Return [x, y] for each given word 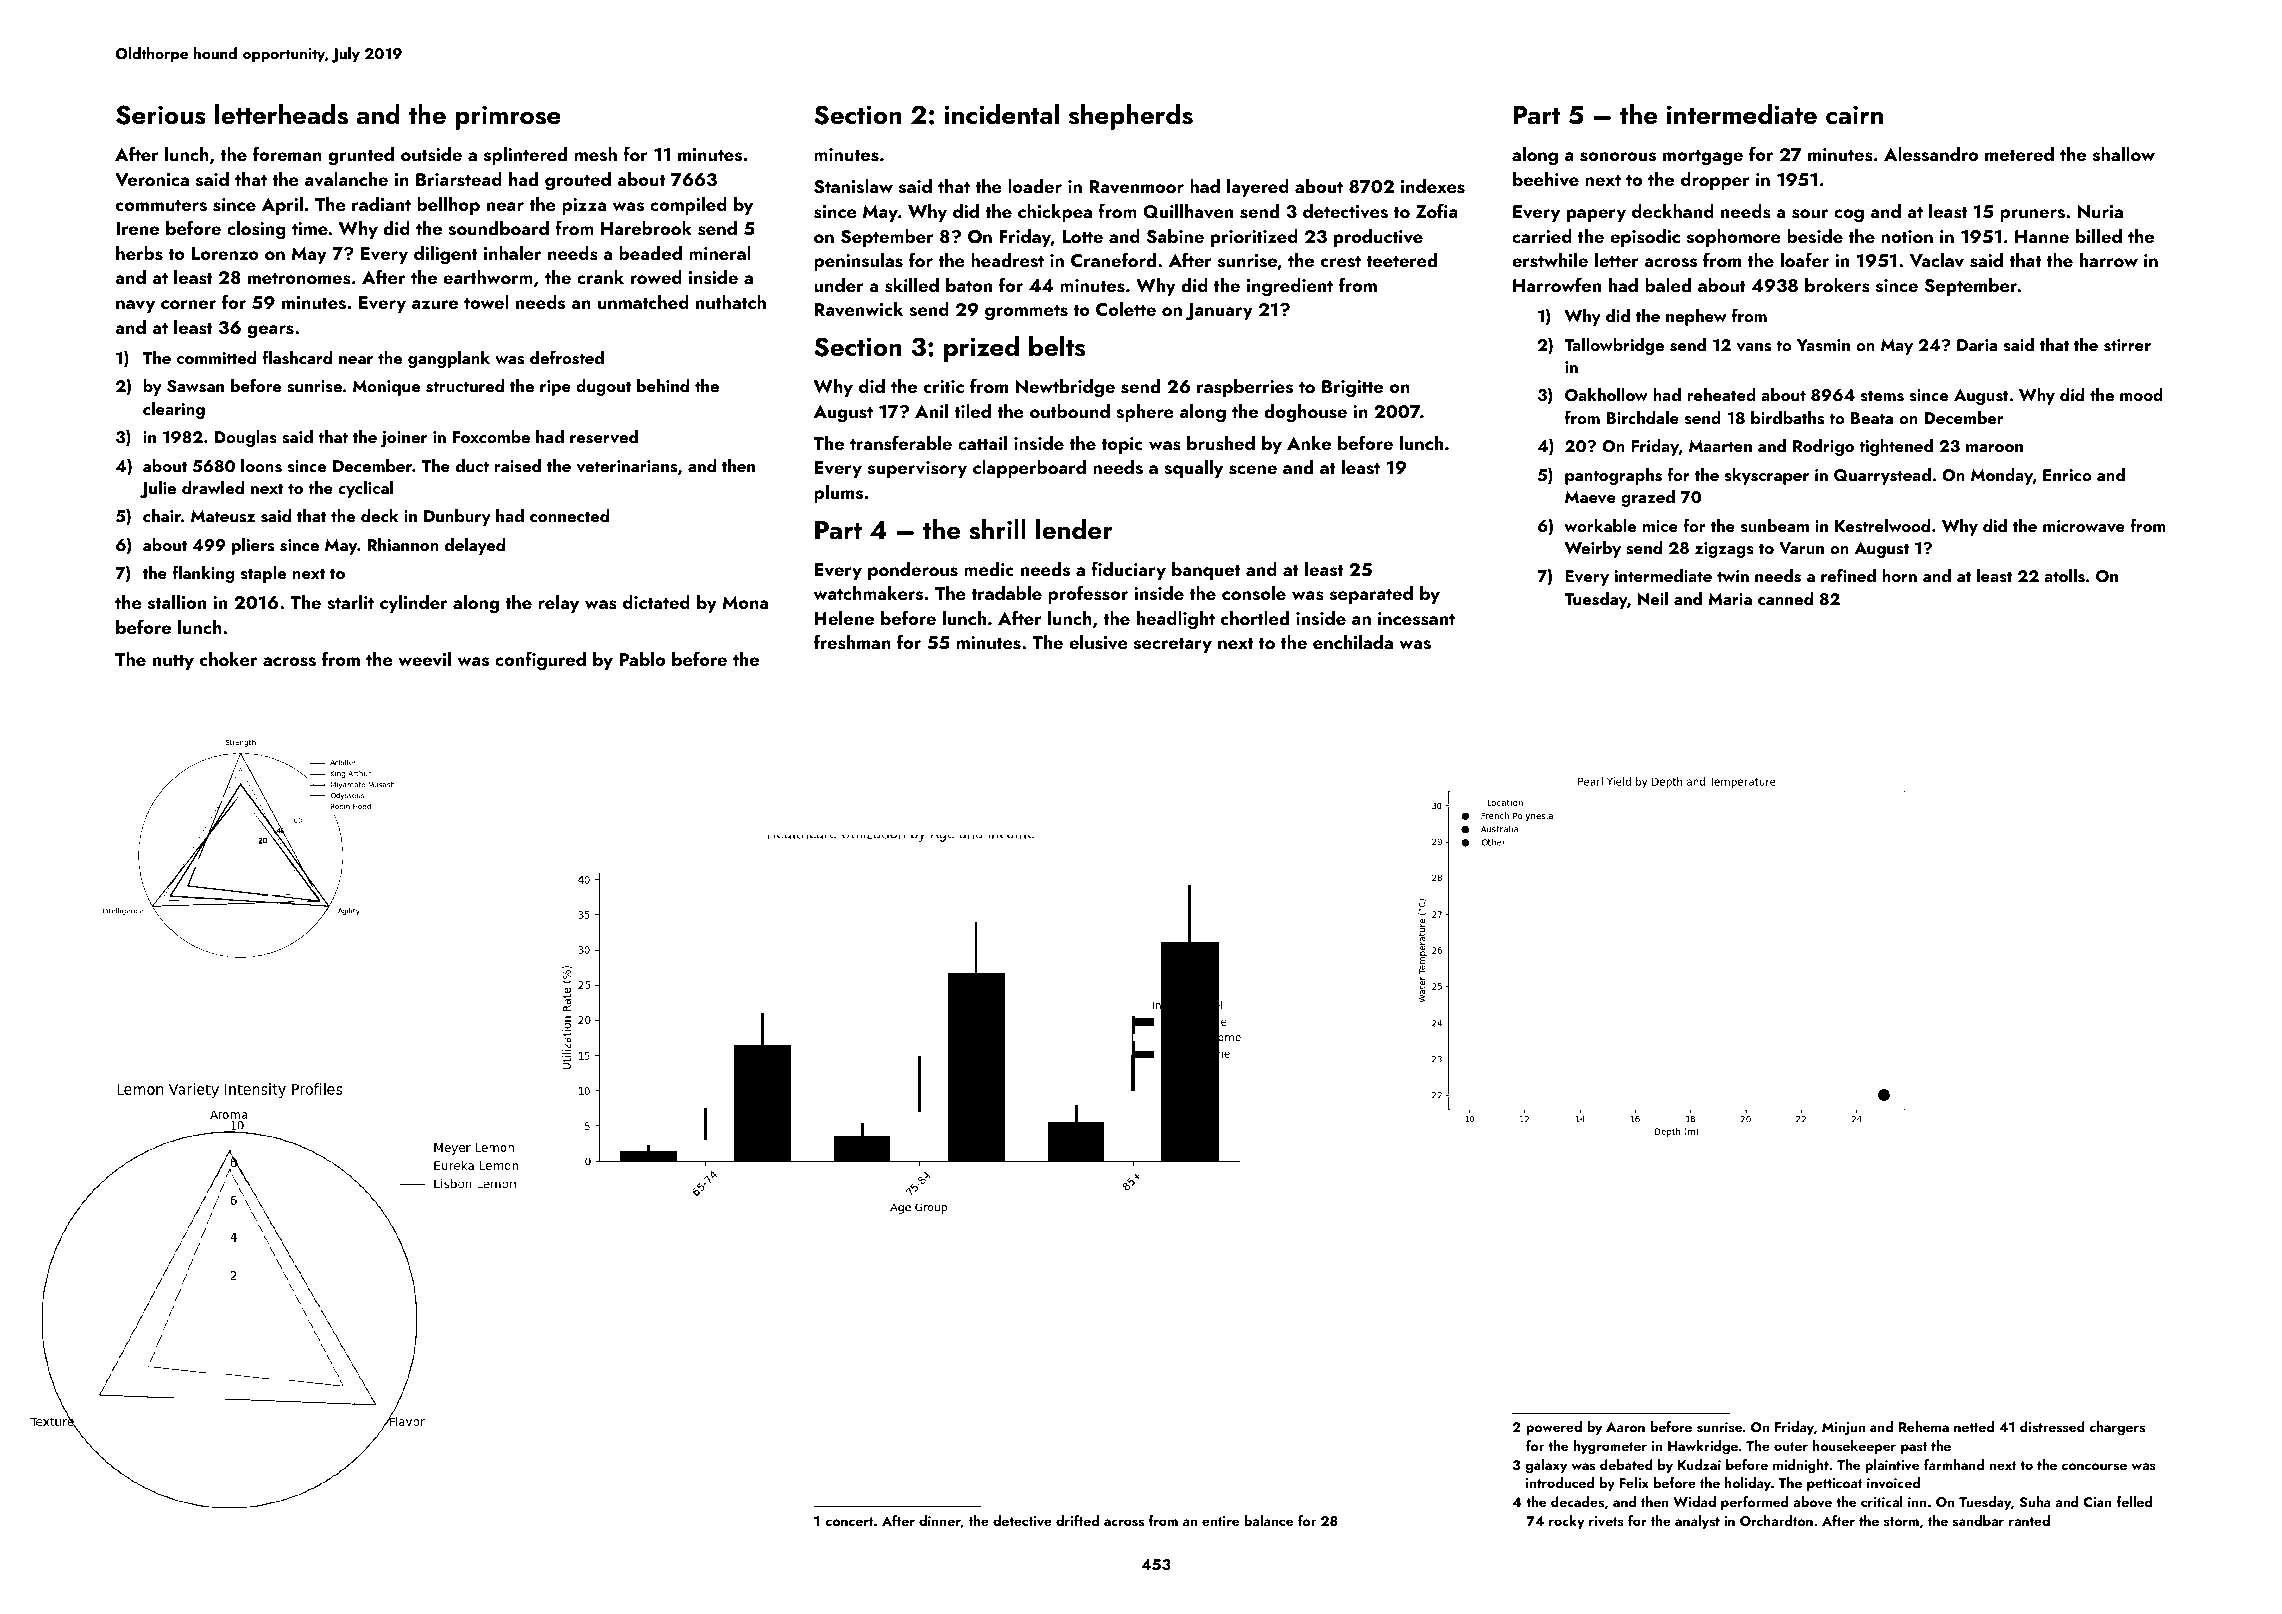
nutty [173, 662]
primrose [508, 117]
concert [850, 1521]
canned [1785, 598]
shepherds [1131, 117]
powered [1554, 1428]
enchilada [1353, 642]
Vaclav [1937, 260]
